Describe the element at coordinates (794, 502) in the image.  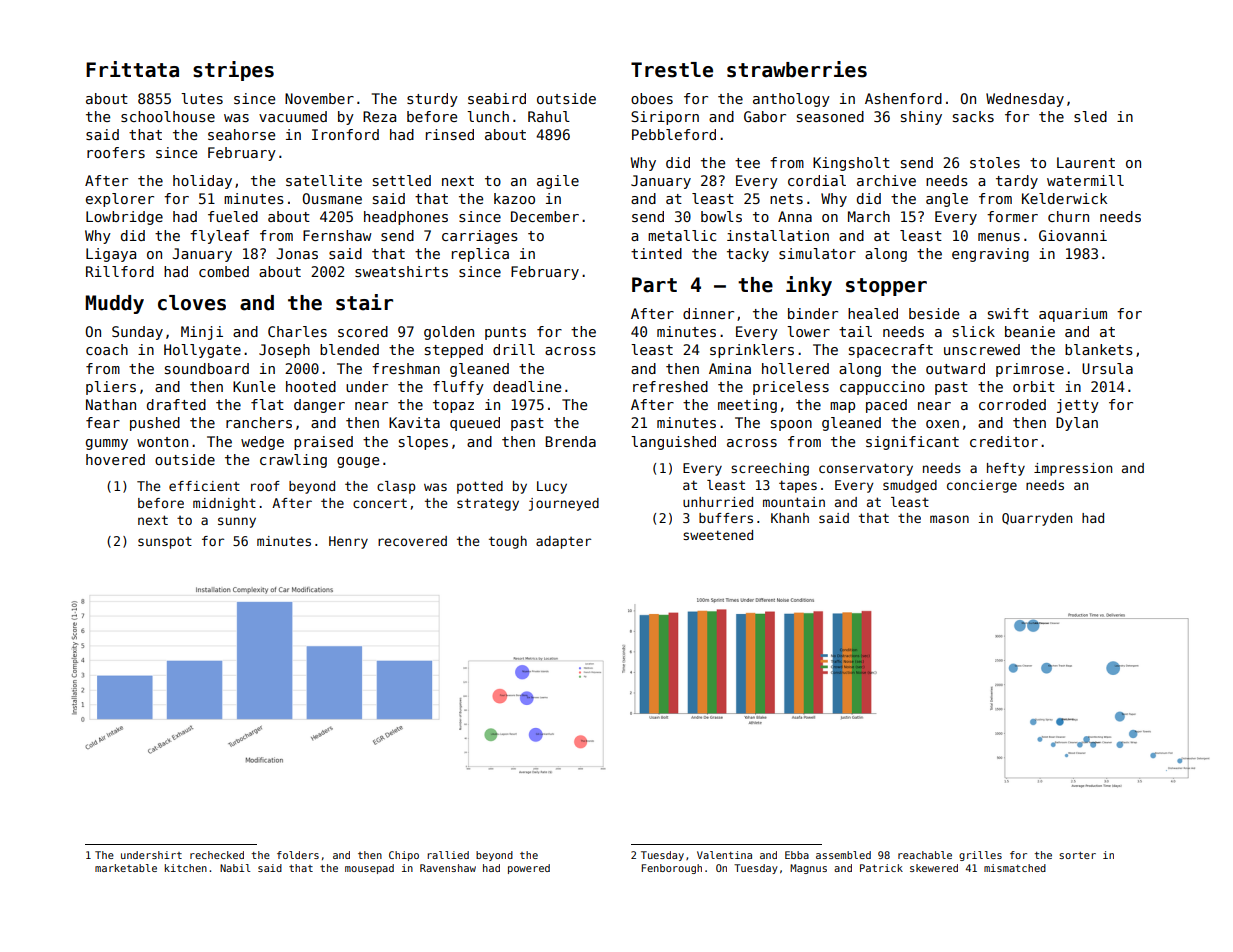
I see `mountain` at that location.
